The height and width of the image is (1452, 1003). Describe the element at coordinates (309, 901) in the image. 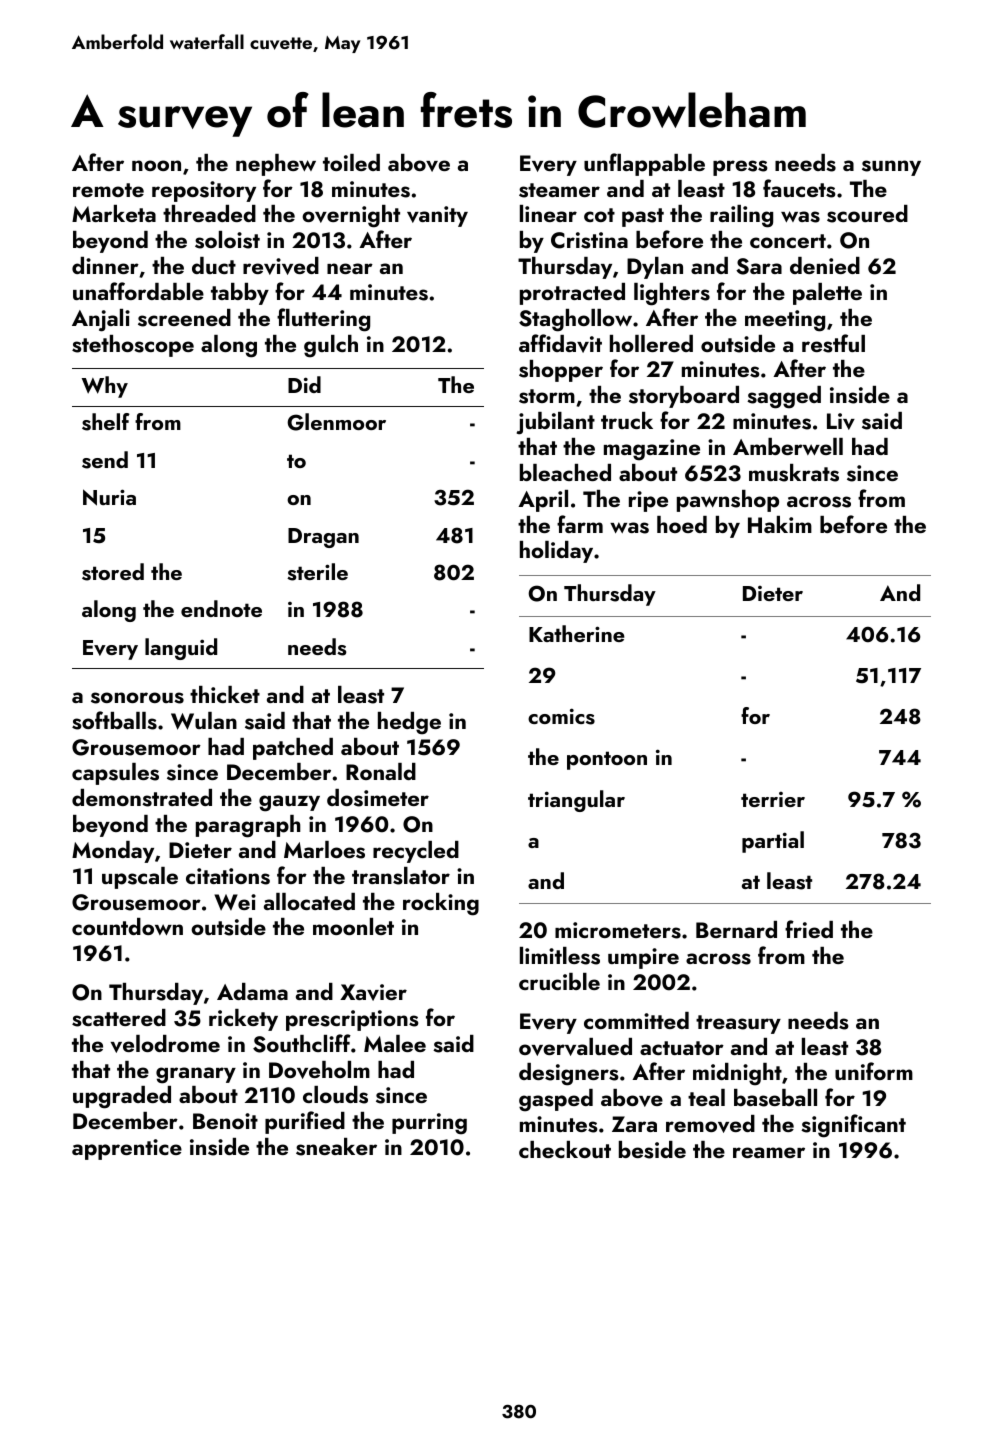

I see `allocated` at that location.
